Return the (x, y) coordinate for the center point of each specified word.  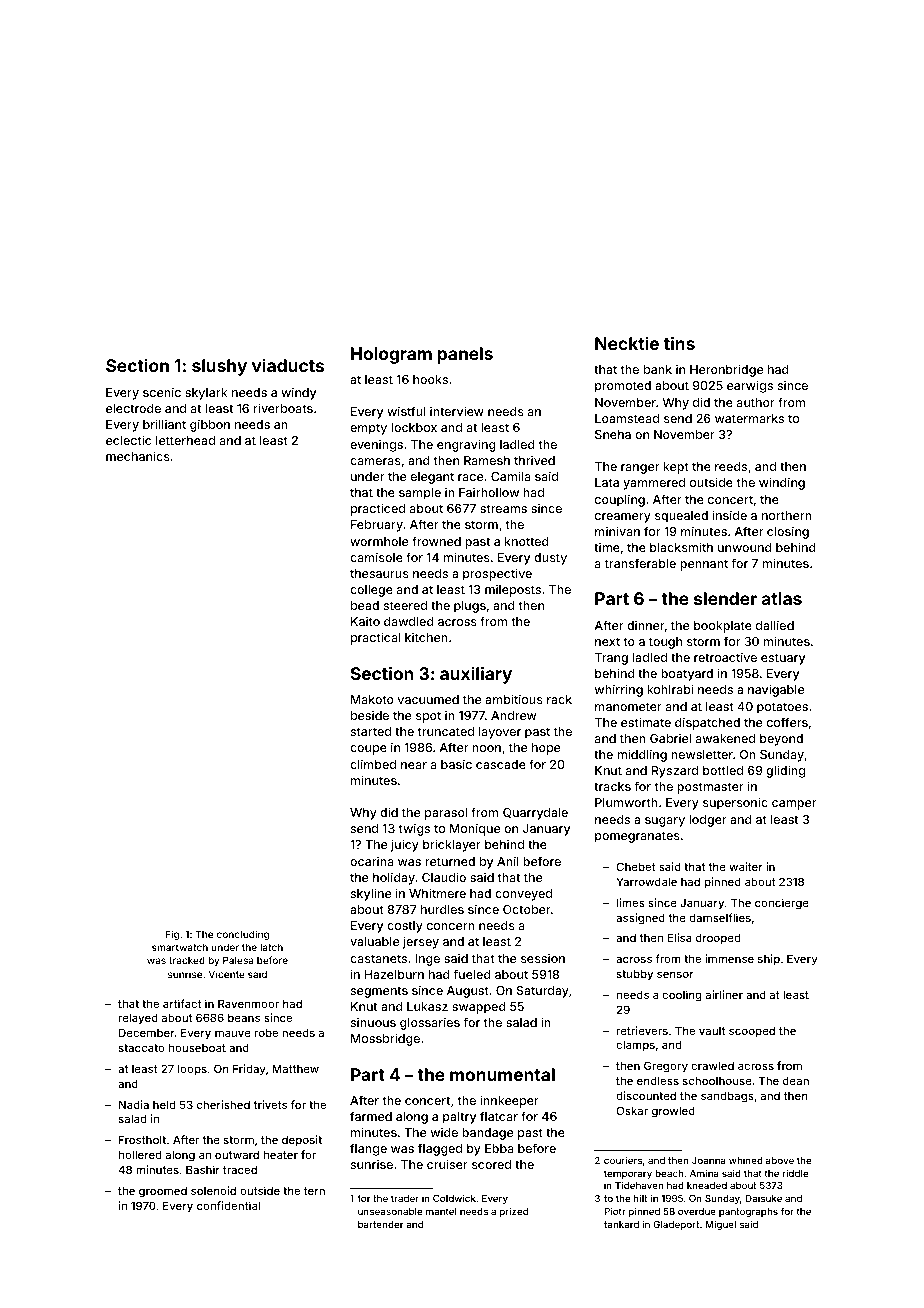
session (543, 958)
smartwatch (180, 947)
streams (503, 508)
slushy (219, 367)
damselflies (720, 917)
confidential (228, 1205)
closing (788, 532)
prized (514, 1212)
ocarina (372, 861)
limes (631, 902)
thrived (534, 460)
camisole (376, 557)
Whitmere (437, 893)
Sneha (613, 434)
